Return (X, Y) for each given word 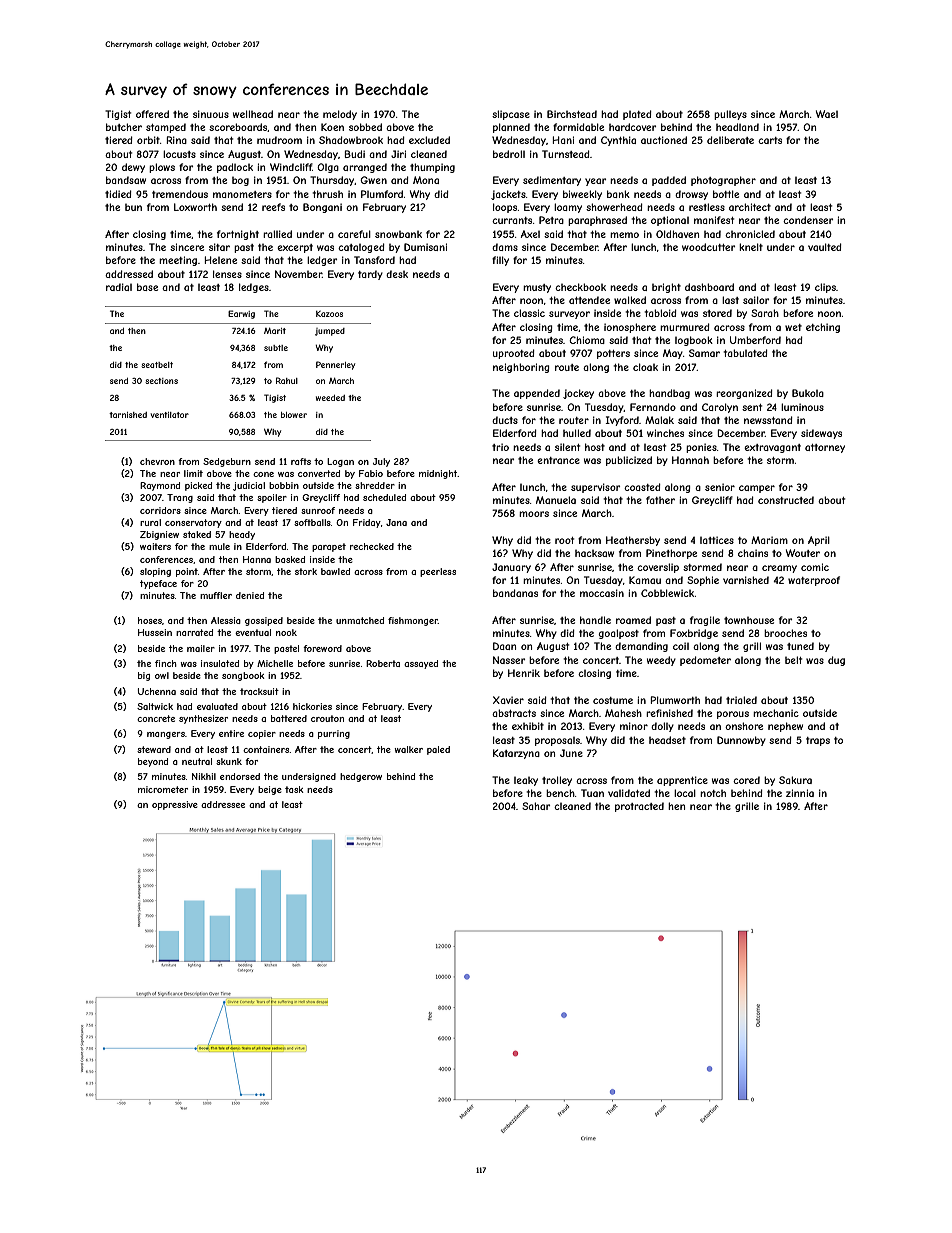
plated (637, 115)
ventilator (170, 415)
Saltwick (155, 706)
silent (567, 447)
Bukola (808, 393)
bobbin (284, 485)
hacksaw (594, 553)
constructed (786, 500)
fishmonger (413, 621)
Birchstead (572, 114)
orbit (148, 140)
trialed (741, 700)
